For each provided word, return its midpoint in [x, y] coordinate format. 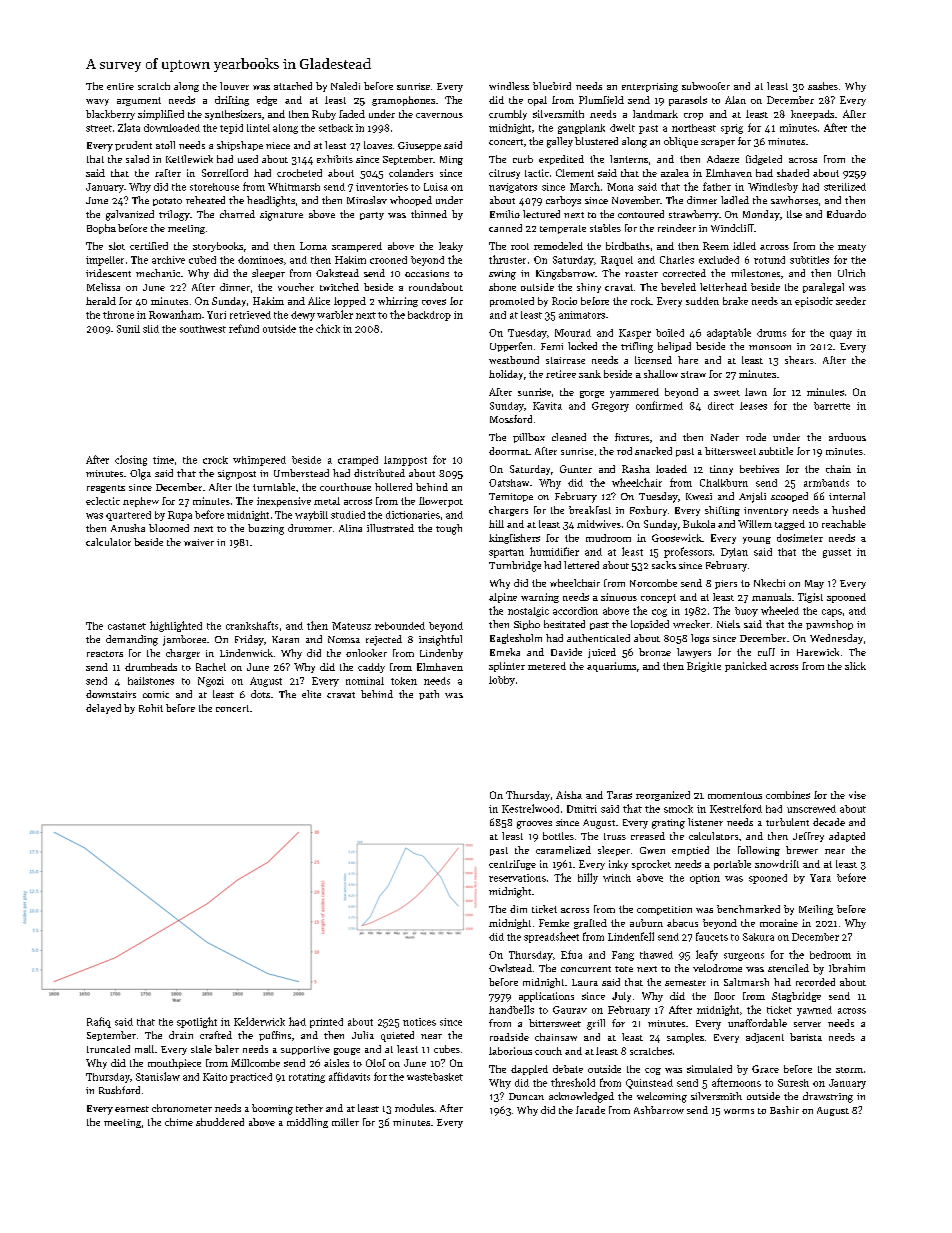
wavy [97, 102]
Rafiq [99, 1022]
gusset [837, 553]
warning [540, 598]
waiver [199, 542]
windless [509, 86]
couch [548, 1051]
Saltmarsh [746, 982]
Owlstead [510, 968]
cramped [358, 461]
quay [841, 335]
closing [131, 460]
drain [181, 1035]
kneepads [812, 115]
